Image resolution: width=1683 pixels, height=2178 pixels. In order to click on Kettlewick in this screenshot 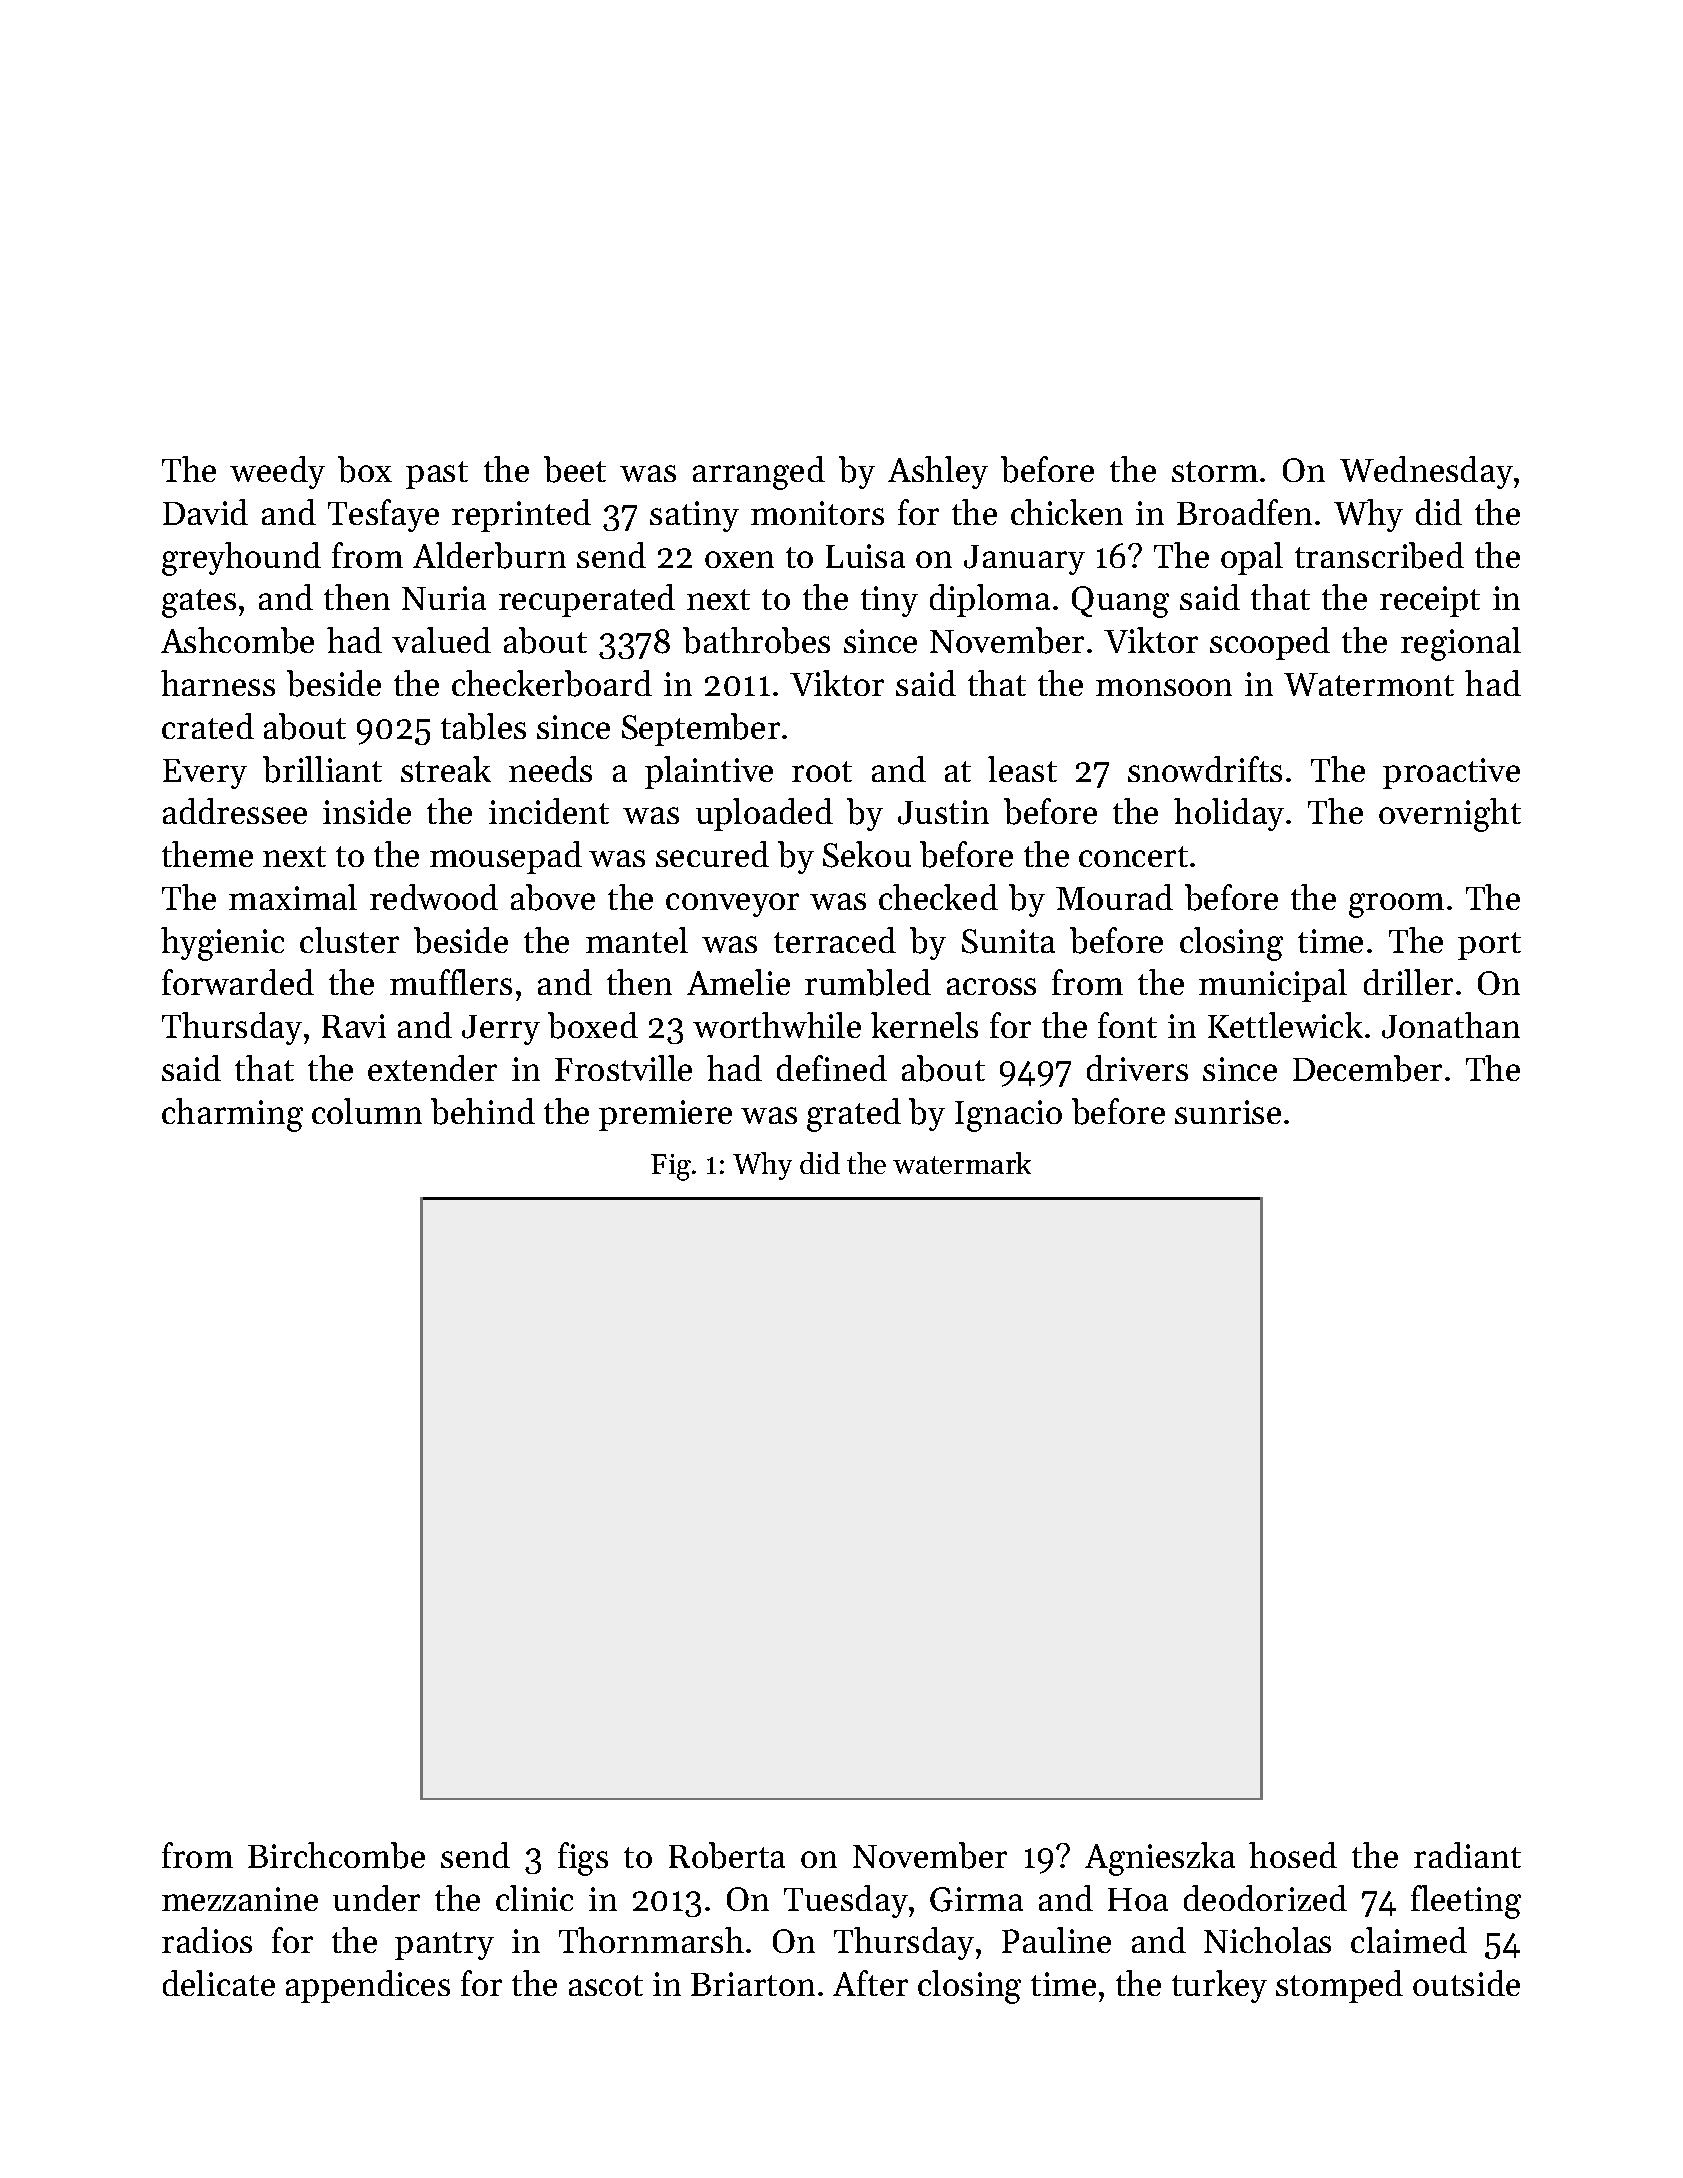, I will do `click(1285, 1025)`.
